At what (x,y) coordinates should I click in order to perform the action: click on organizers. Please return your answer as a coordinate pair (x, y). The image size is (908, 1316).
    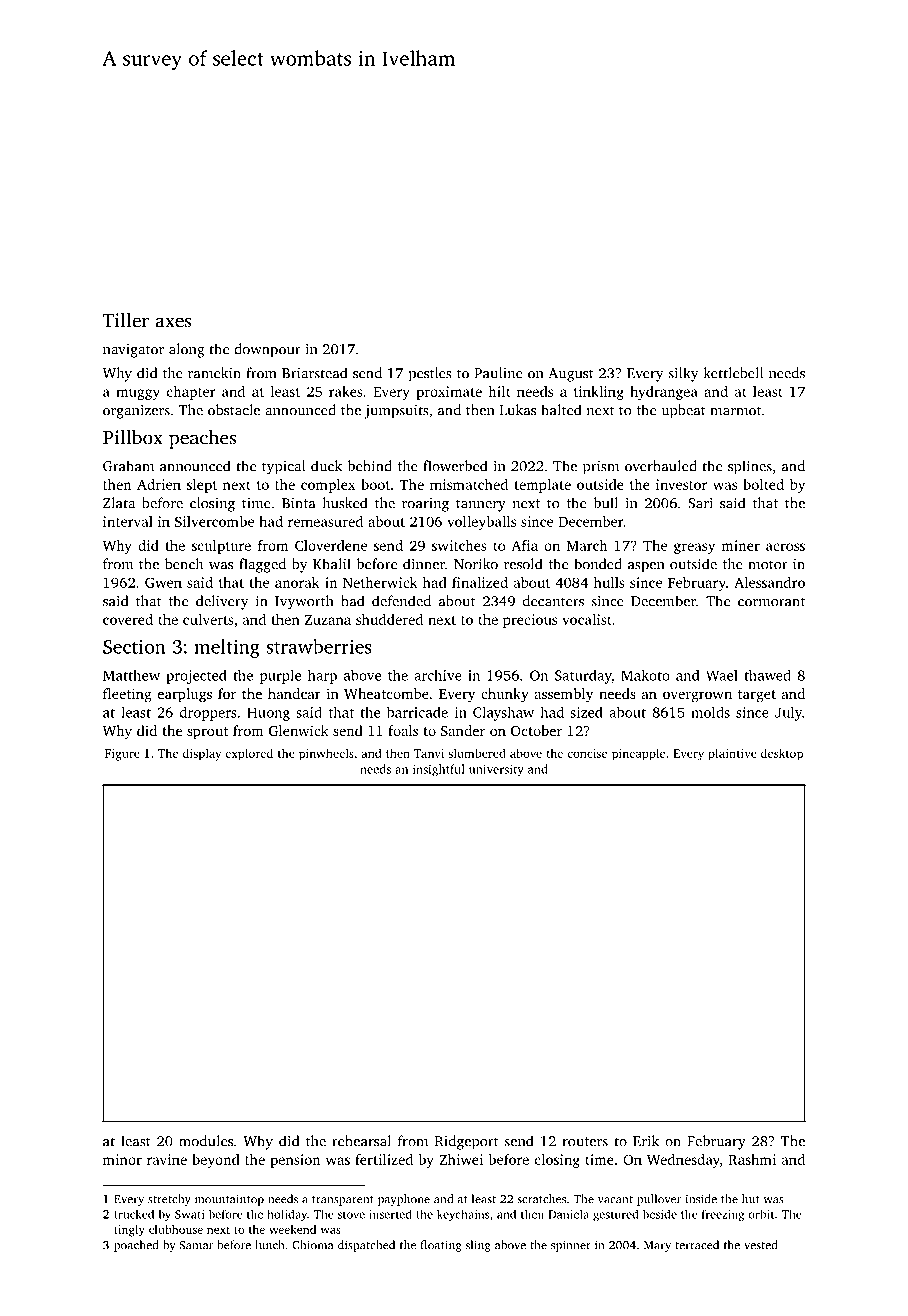
    Looking at the image, I should click on (136, 412).
